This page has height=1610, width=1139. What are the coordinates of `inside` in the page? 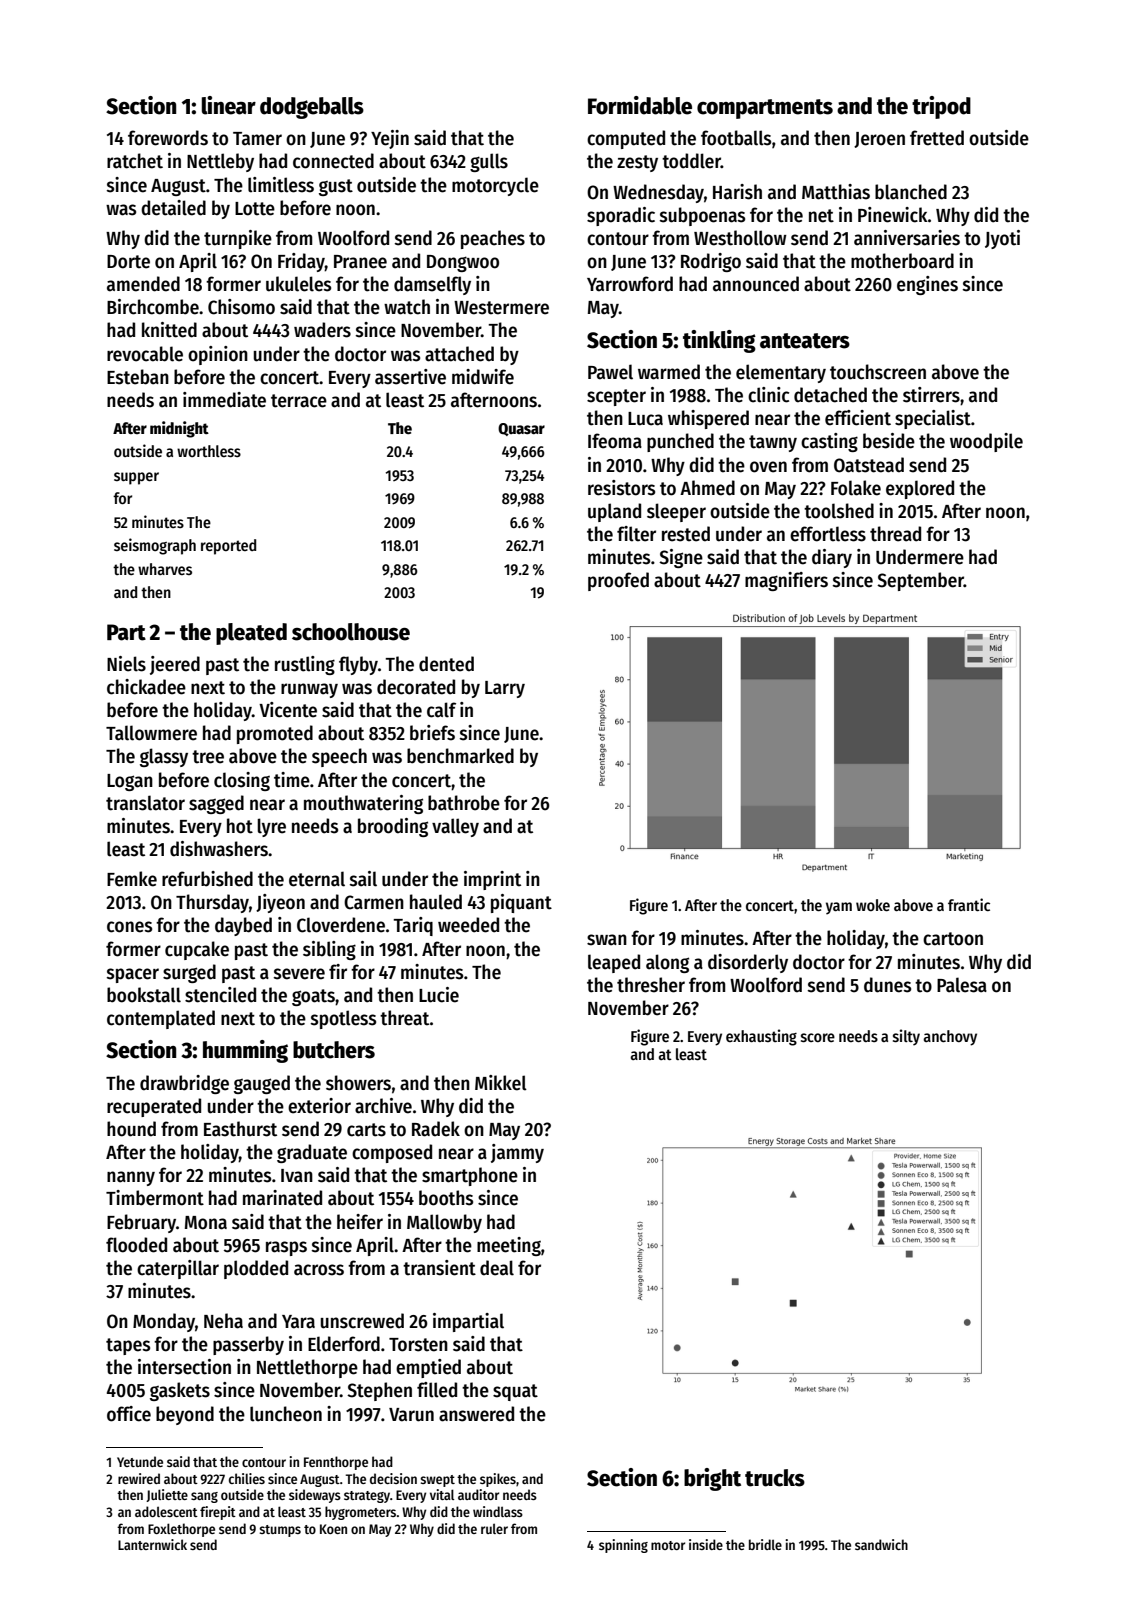 It's located at (706, 1544).
